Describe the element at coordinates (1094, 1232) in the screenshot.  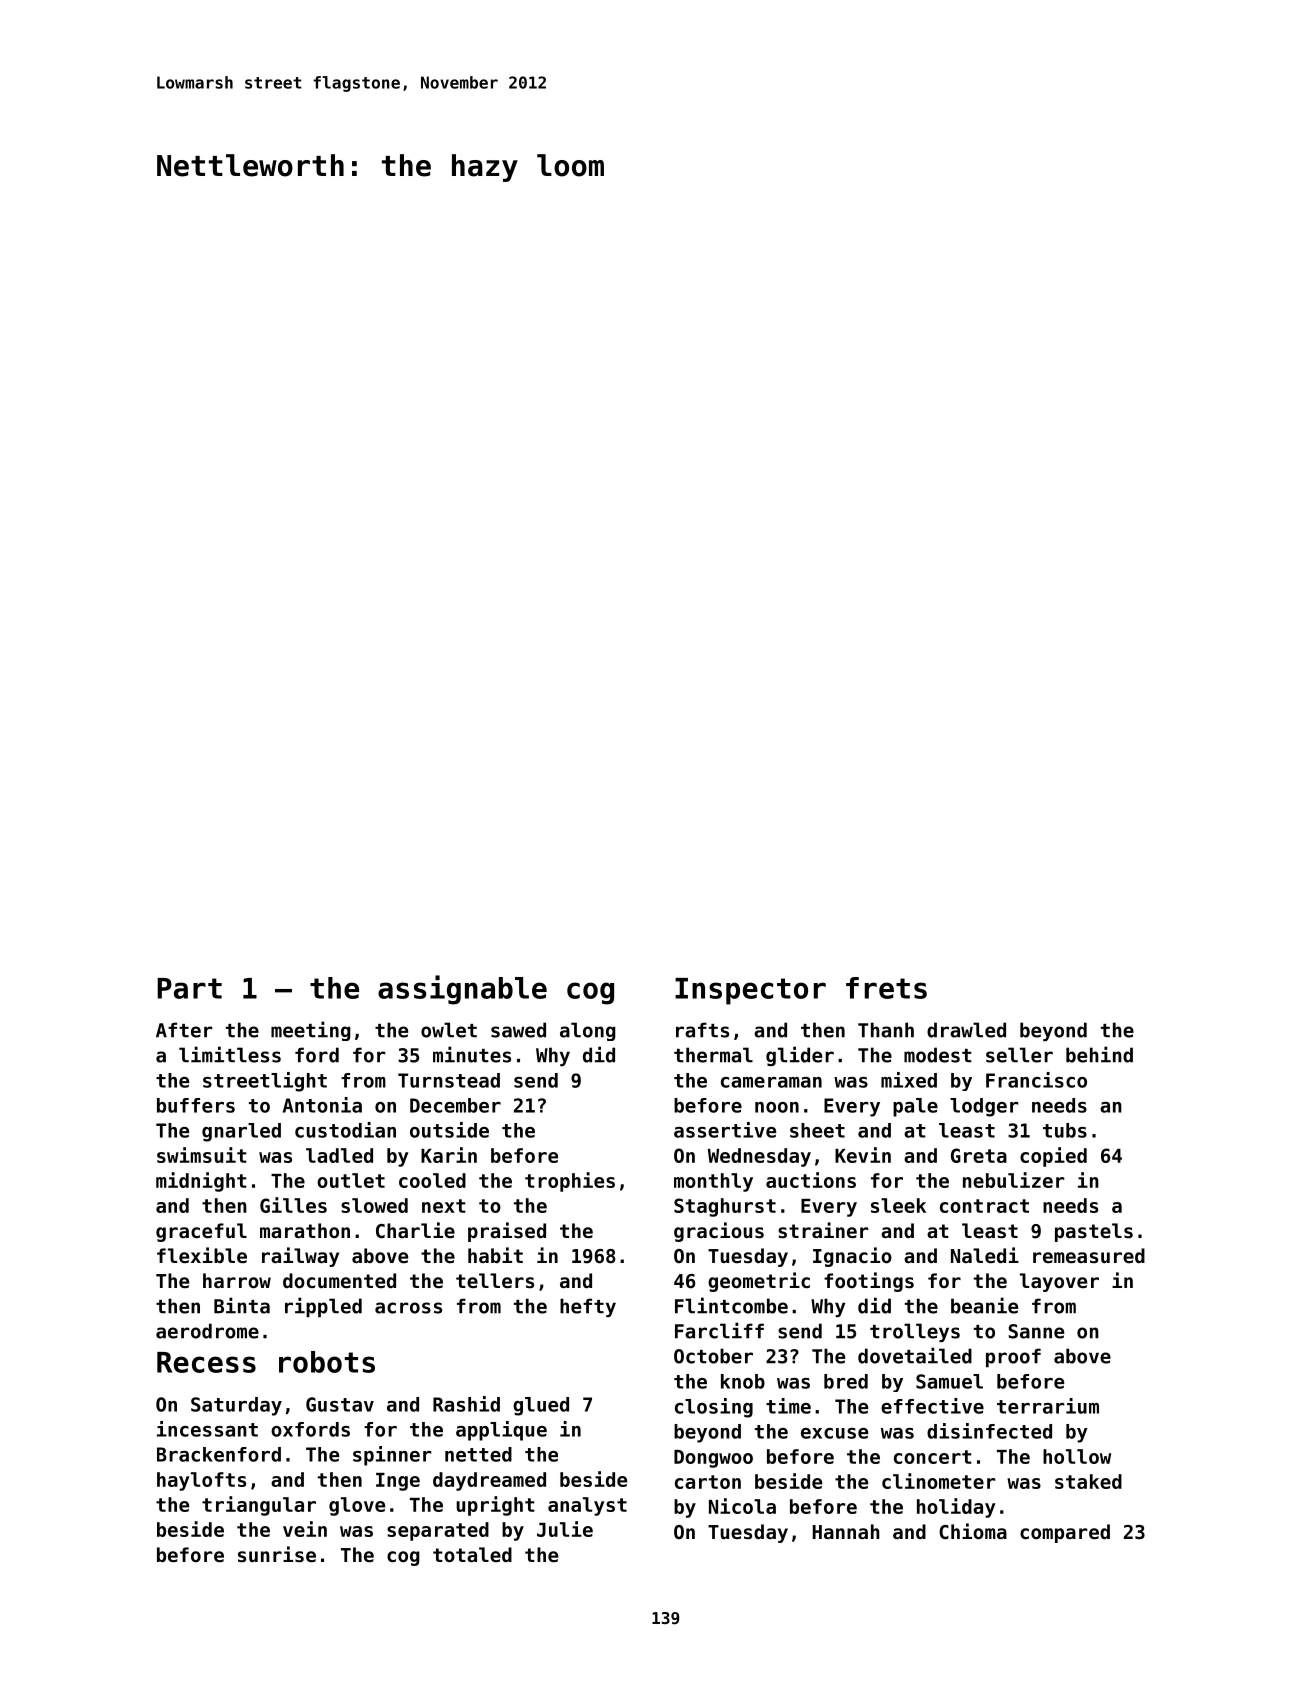
I see `pastels` at that location.
